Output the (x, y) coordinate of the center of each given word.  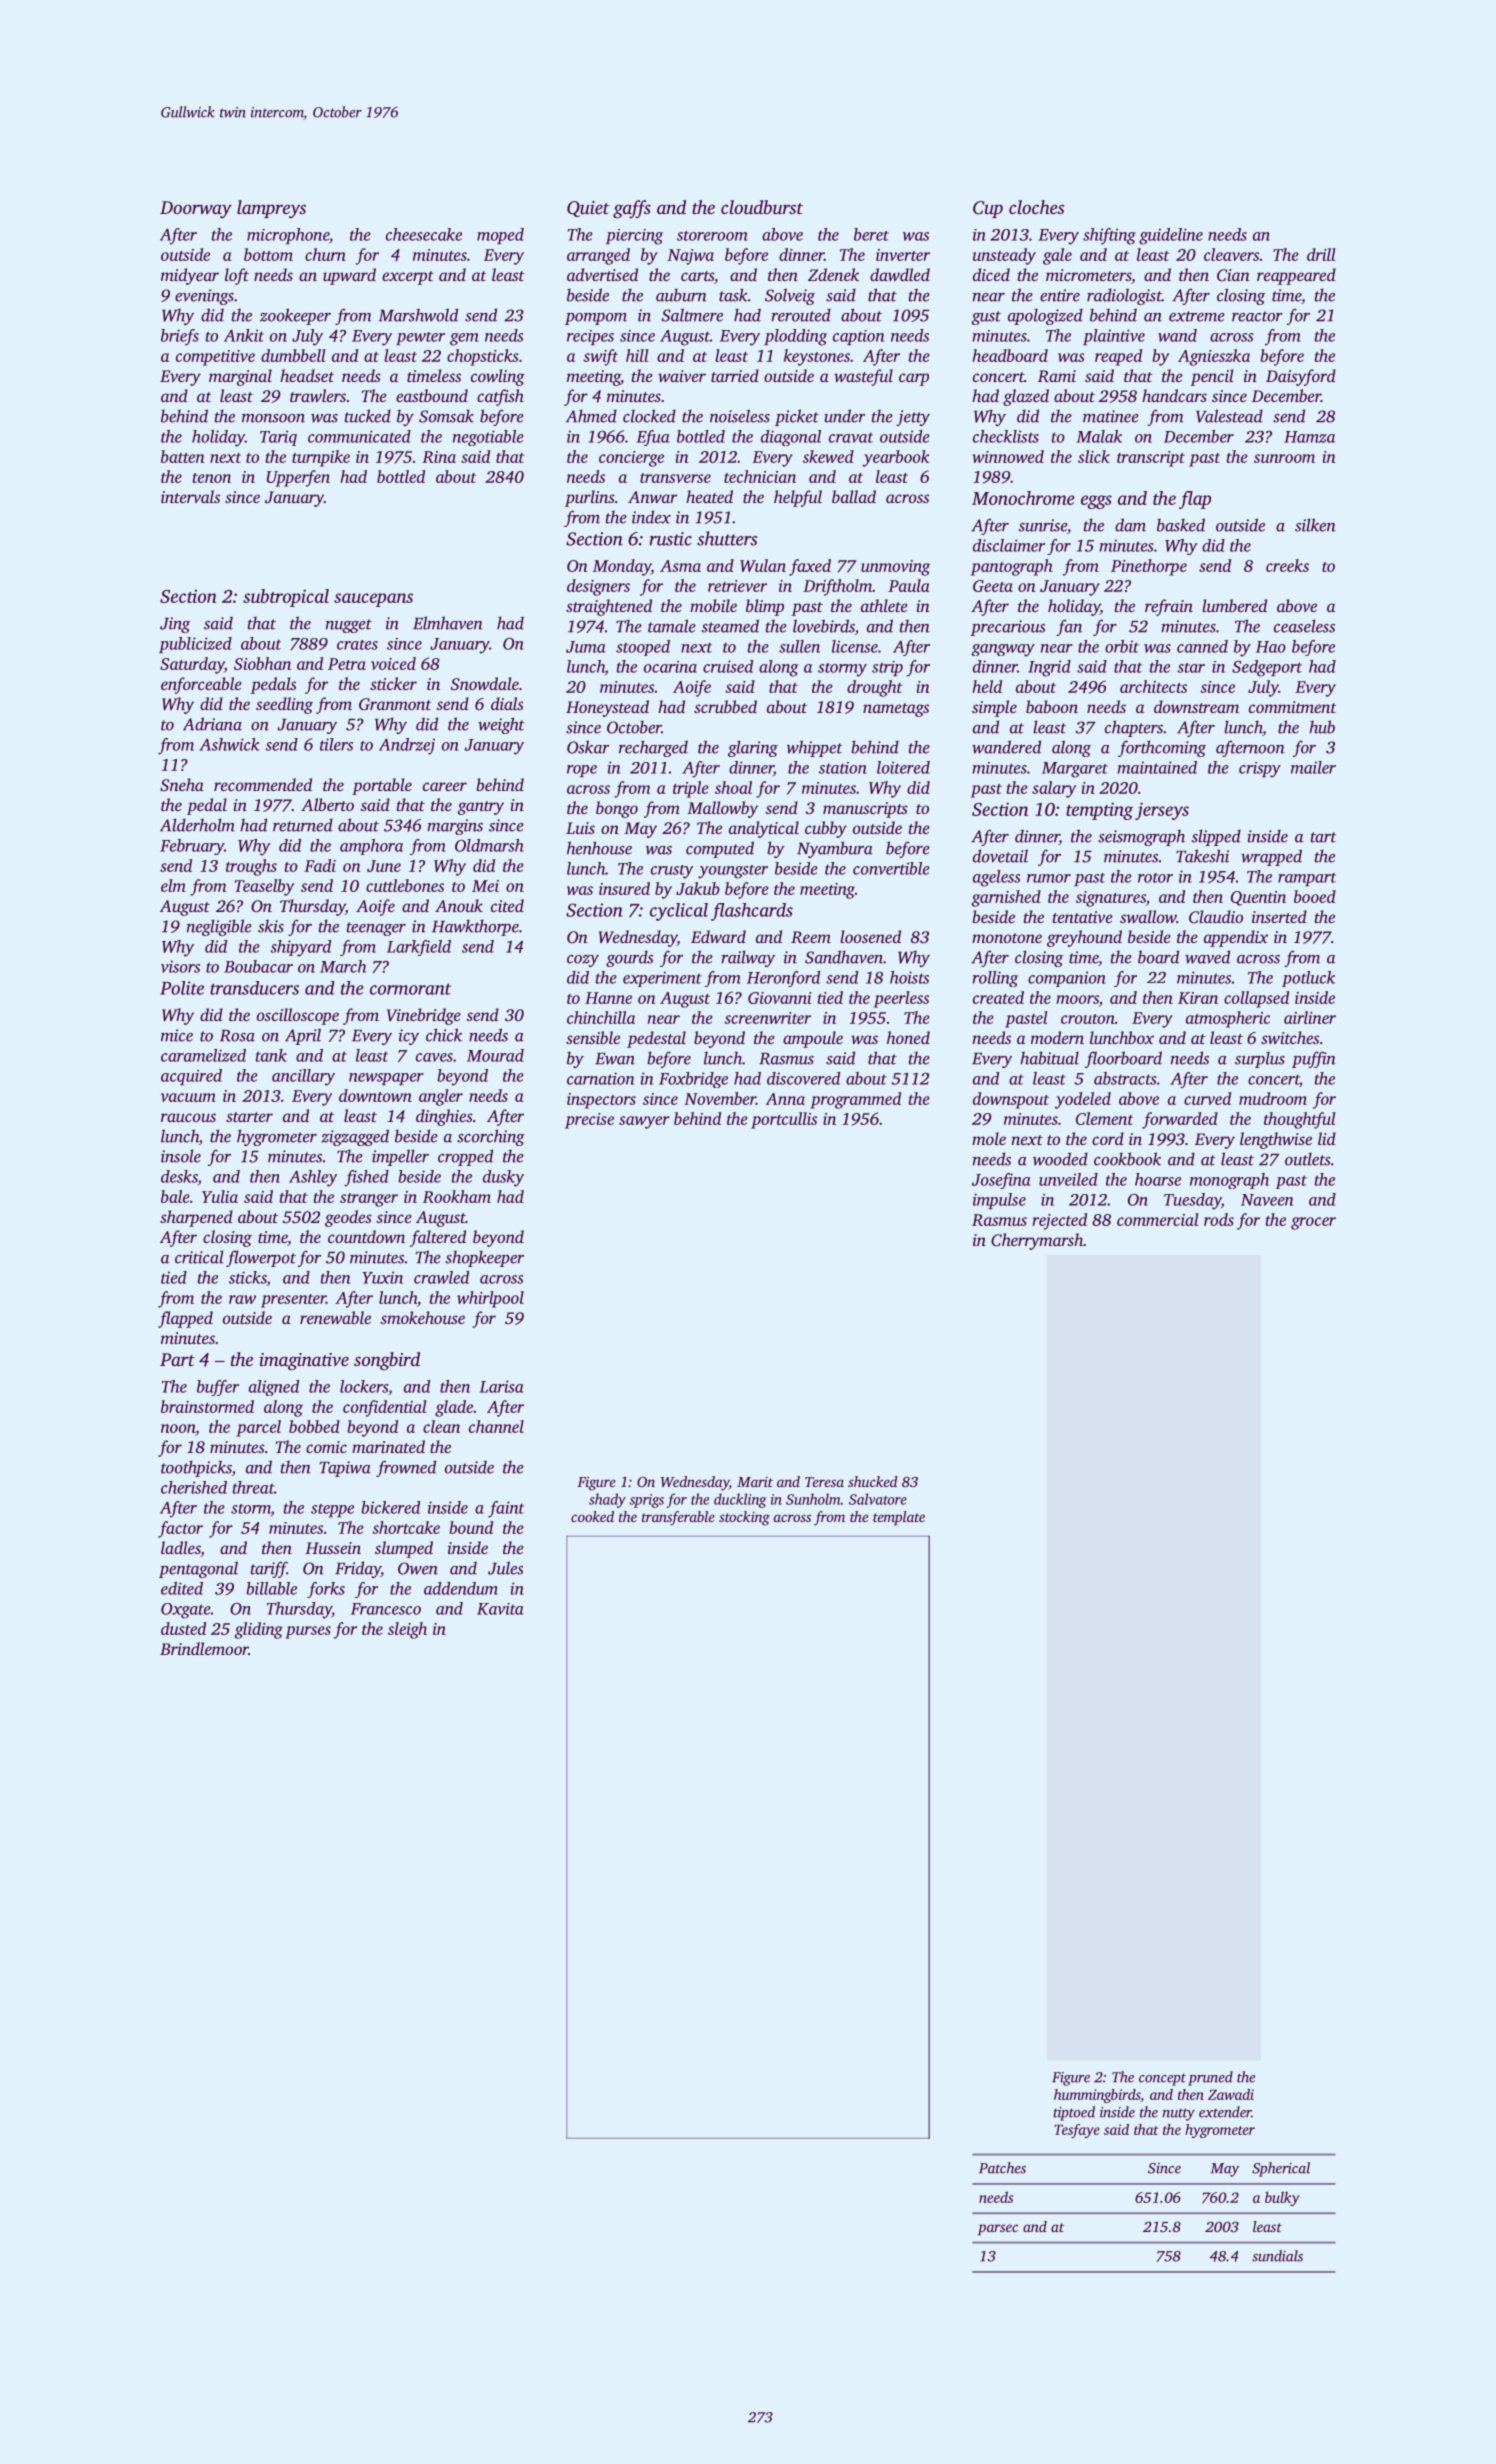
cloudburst (762, 207)
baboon (1052, 706)
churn (325, 254)
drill (1321, 254)
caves (434, 1057)
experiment (662, 979)
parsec (998, 2230)
